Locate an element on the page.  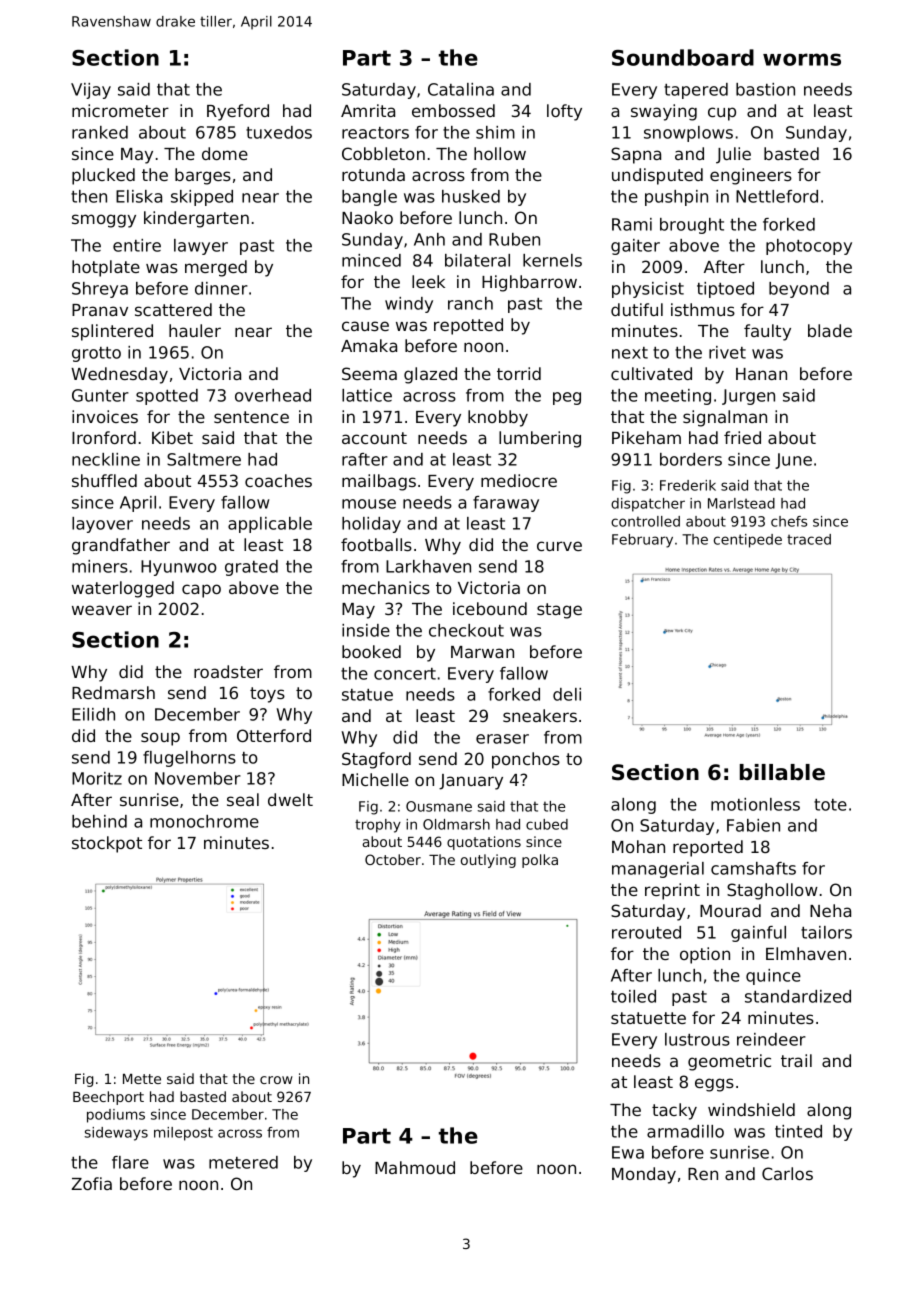
capo is located at coordinates (201, 591).
